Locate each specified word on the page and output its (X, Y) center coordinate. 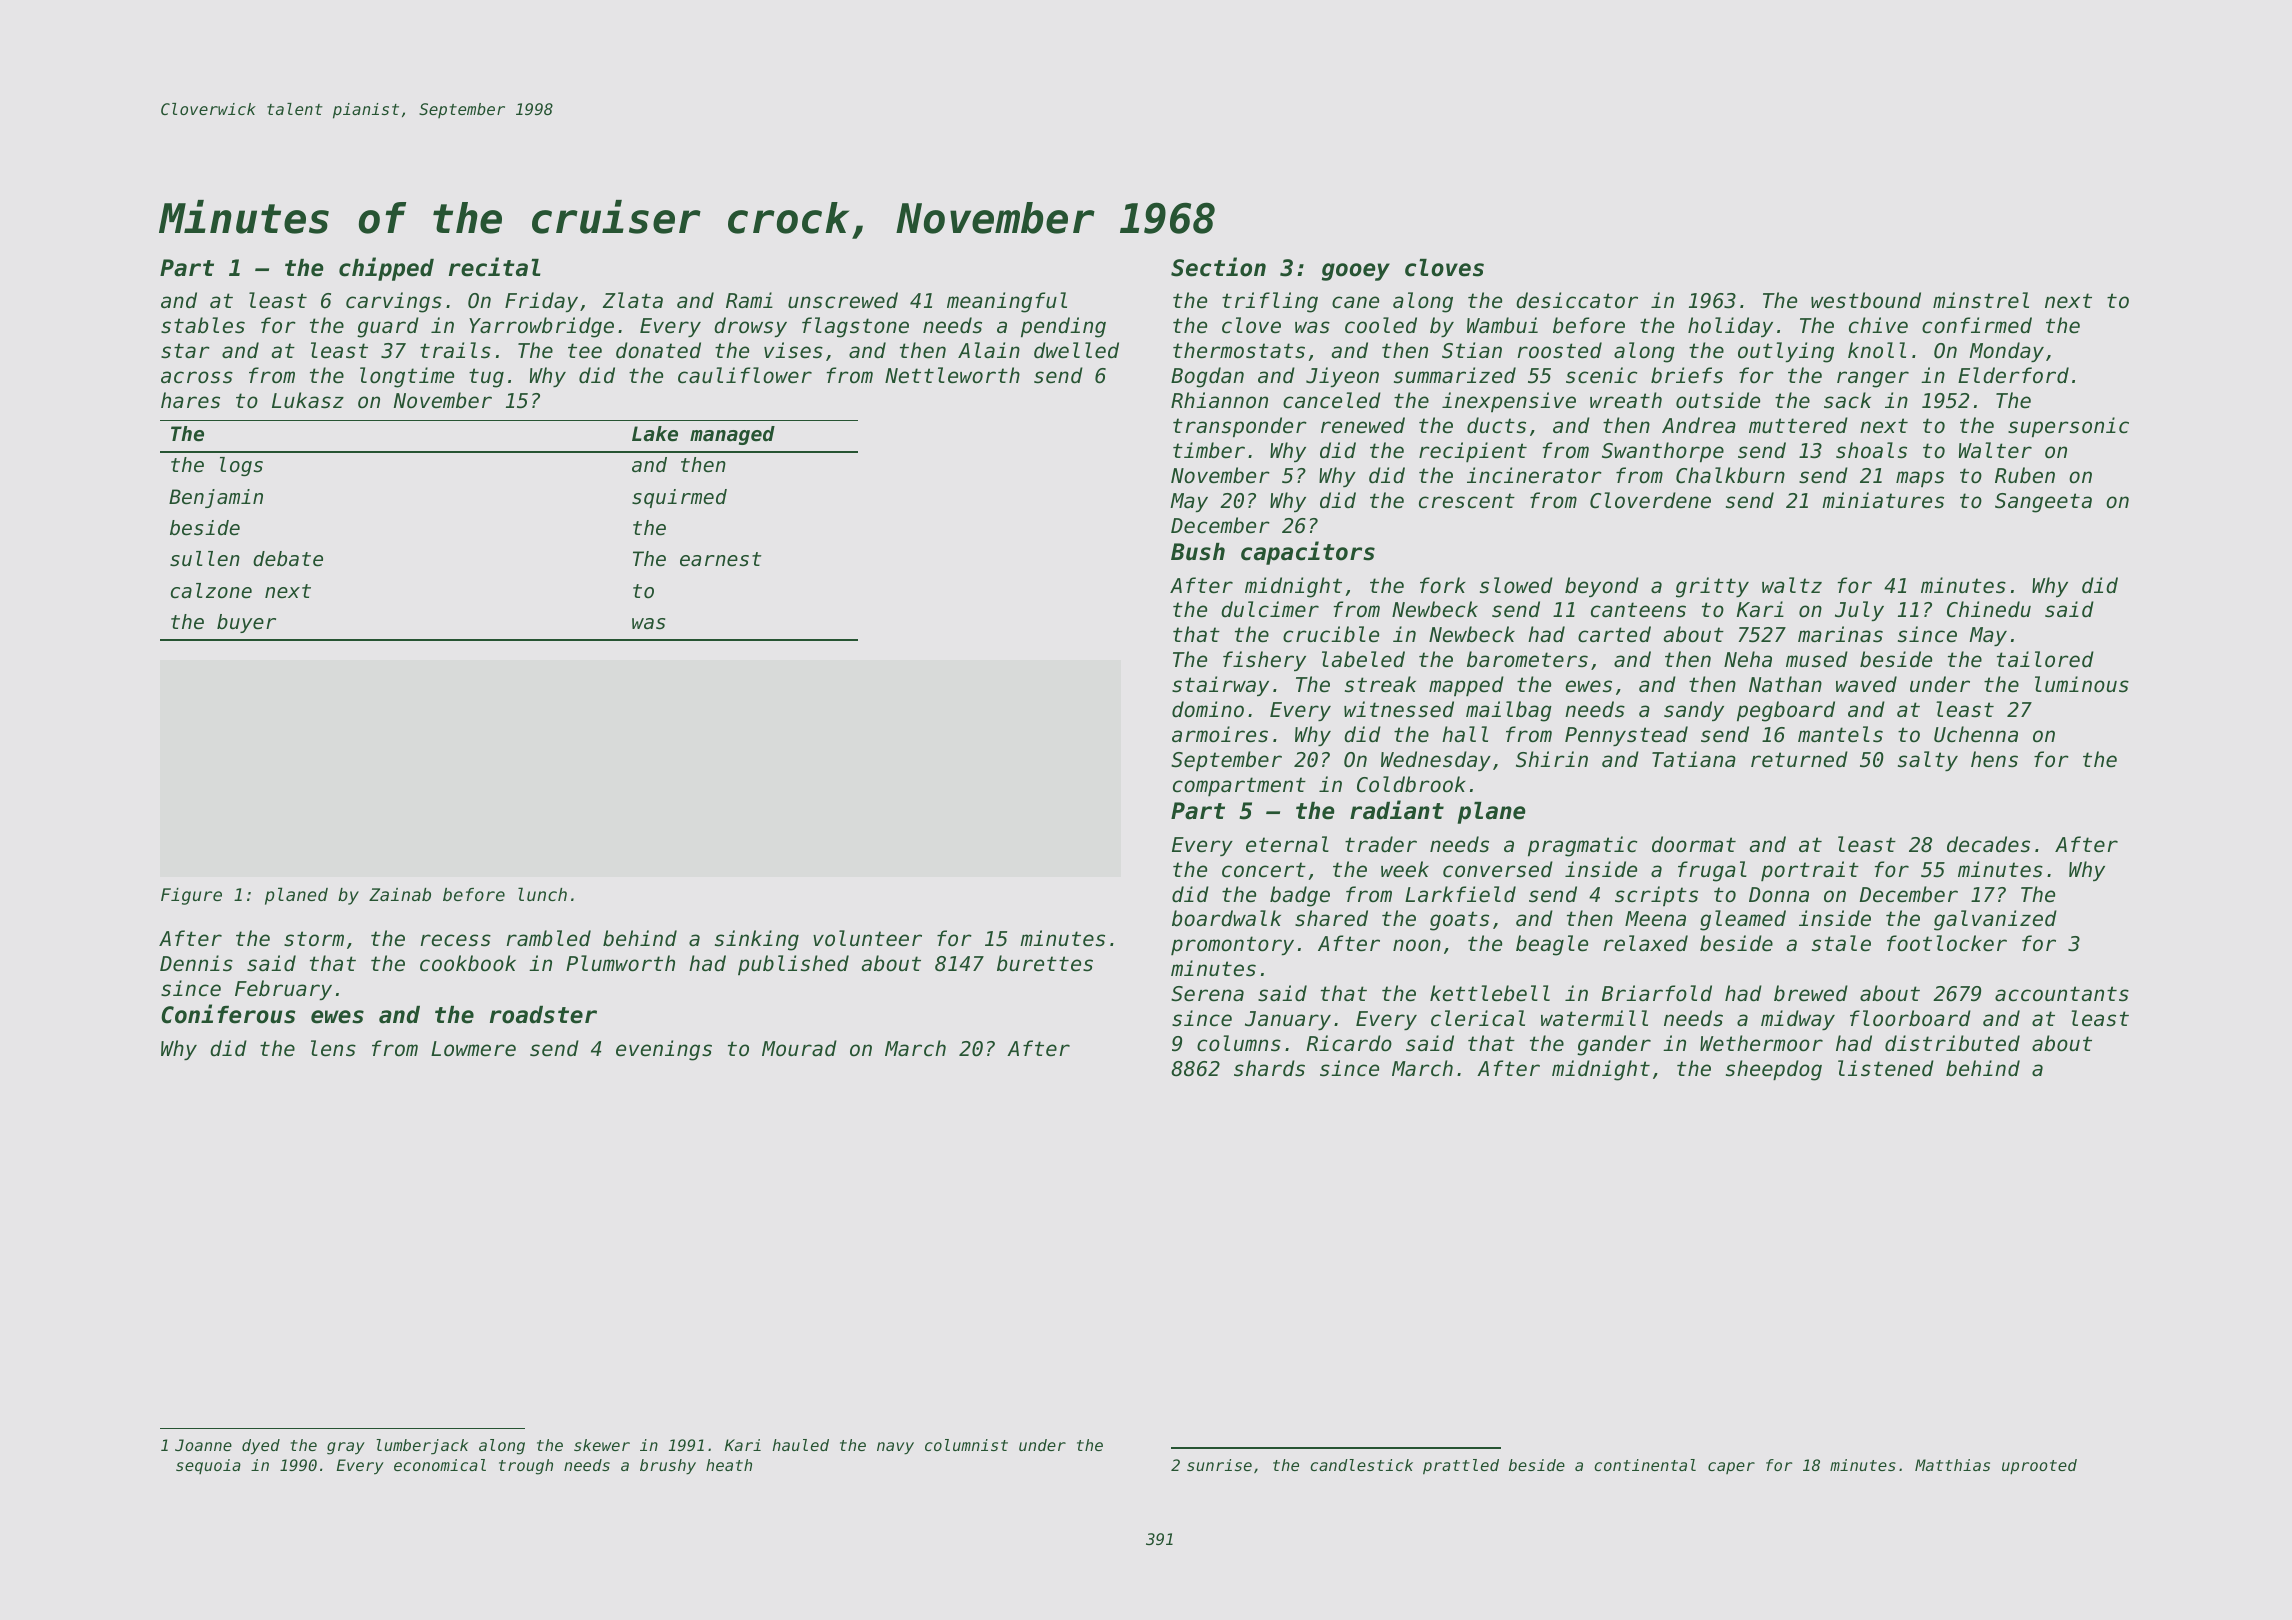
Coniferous (228, 1014)
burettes (1045, 963)
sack (1847, 400)
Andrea (1699, 425)
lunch (542, 894)
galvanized (1995, 920)
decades (1988, 844)
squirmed (679, 498)
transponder (1240, 427)
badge (1300, 896)
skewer (602, 1445)
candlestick (1361, 1465)
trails (455, 350)
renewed (1363, 425)
